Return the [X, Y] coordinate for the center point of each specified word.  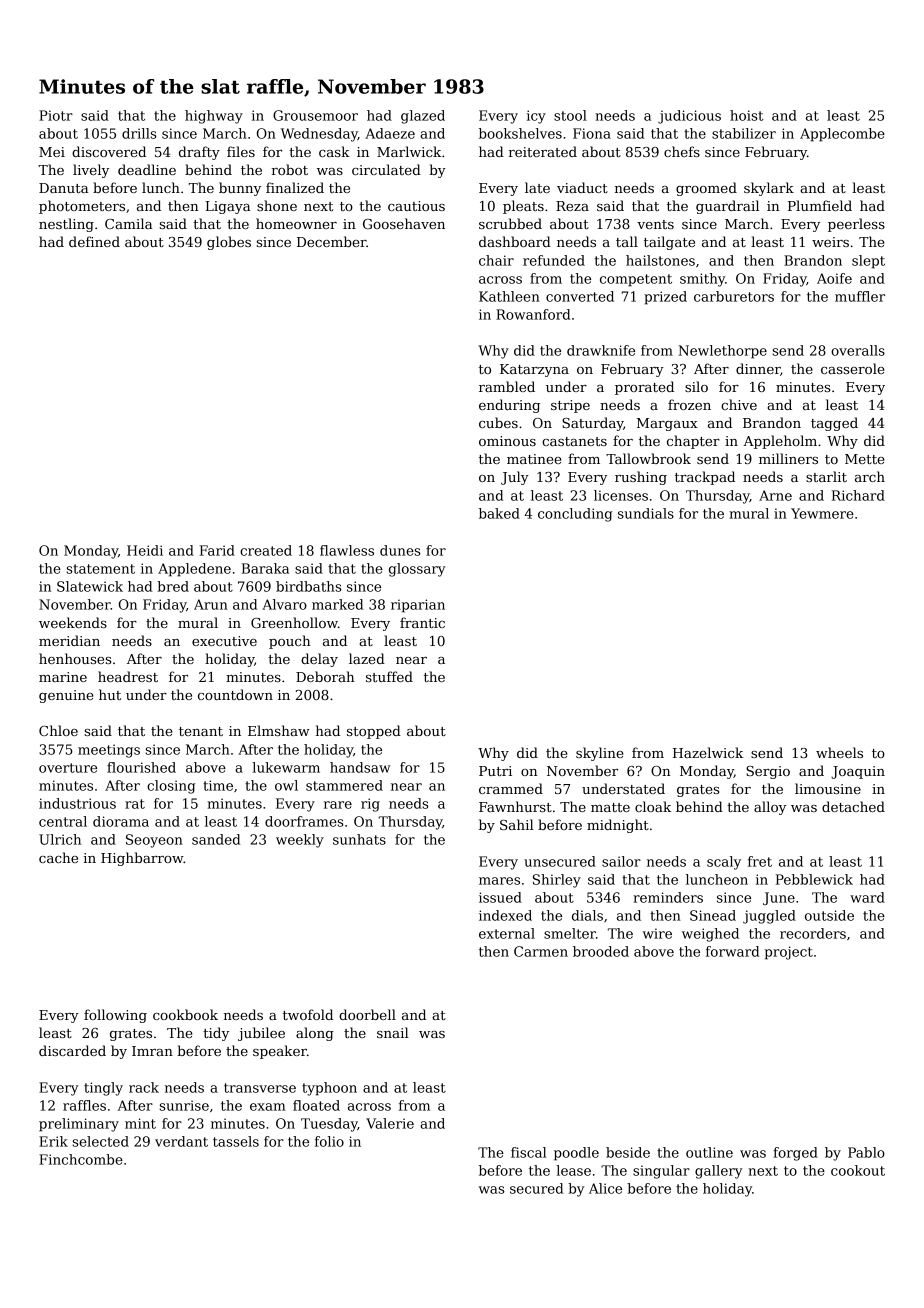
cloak [653, 806]
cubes [498, 422]
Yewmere [822, 513]
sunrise [184, 1105]
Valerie [390, 1123]
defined [94, 241]
